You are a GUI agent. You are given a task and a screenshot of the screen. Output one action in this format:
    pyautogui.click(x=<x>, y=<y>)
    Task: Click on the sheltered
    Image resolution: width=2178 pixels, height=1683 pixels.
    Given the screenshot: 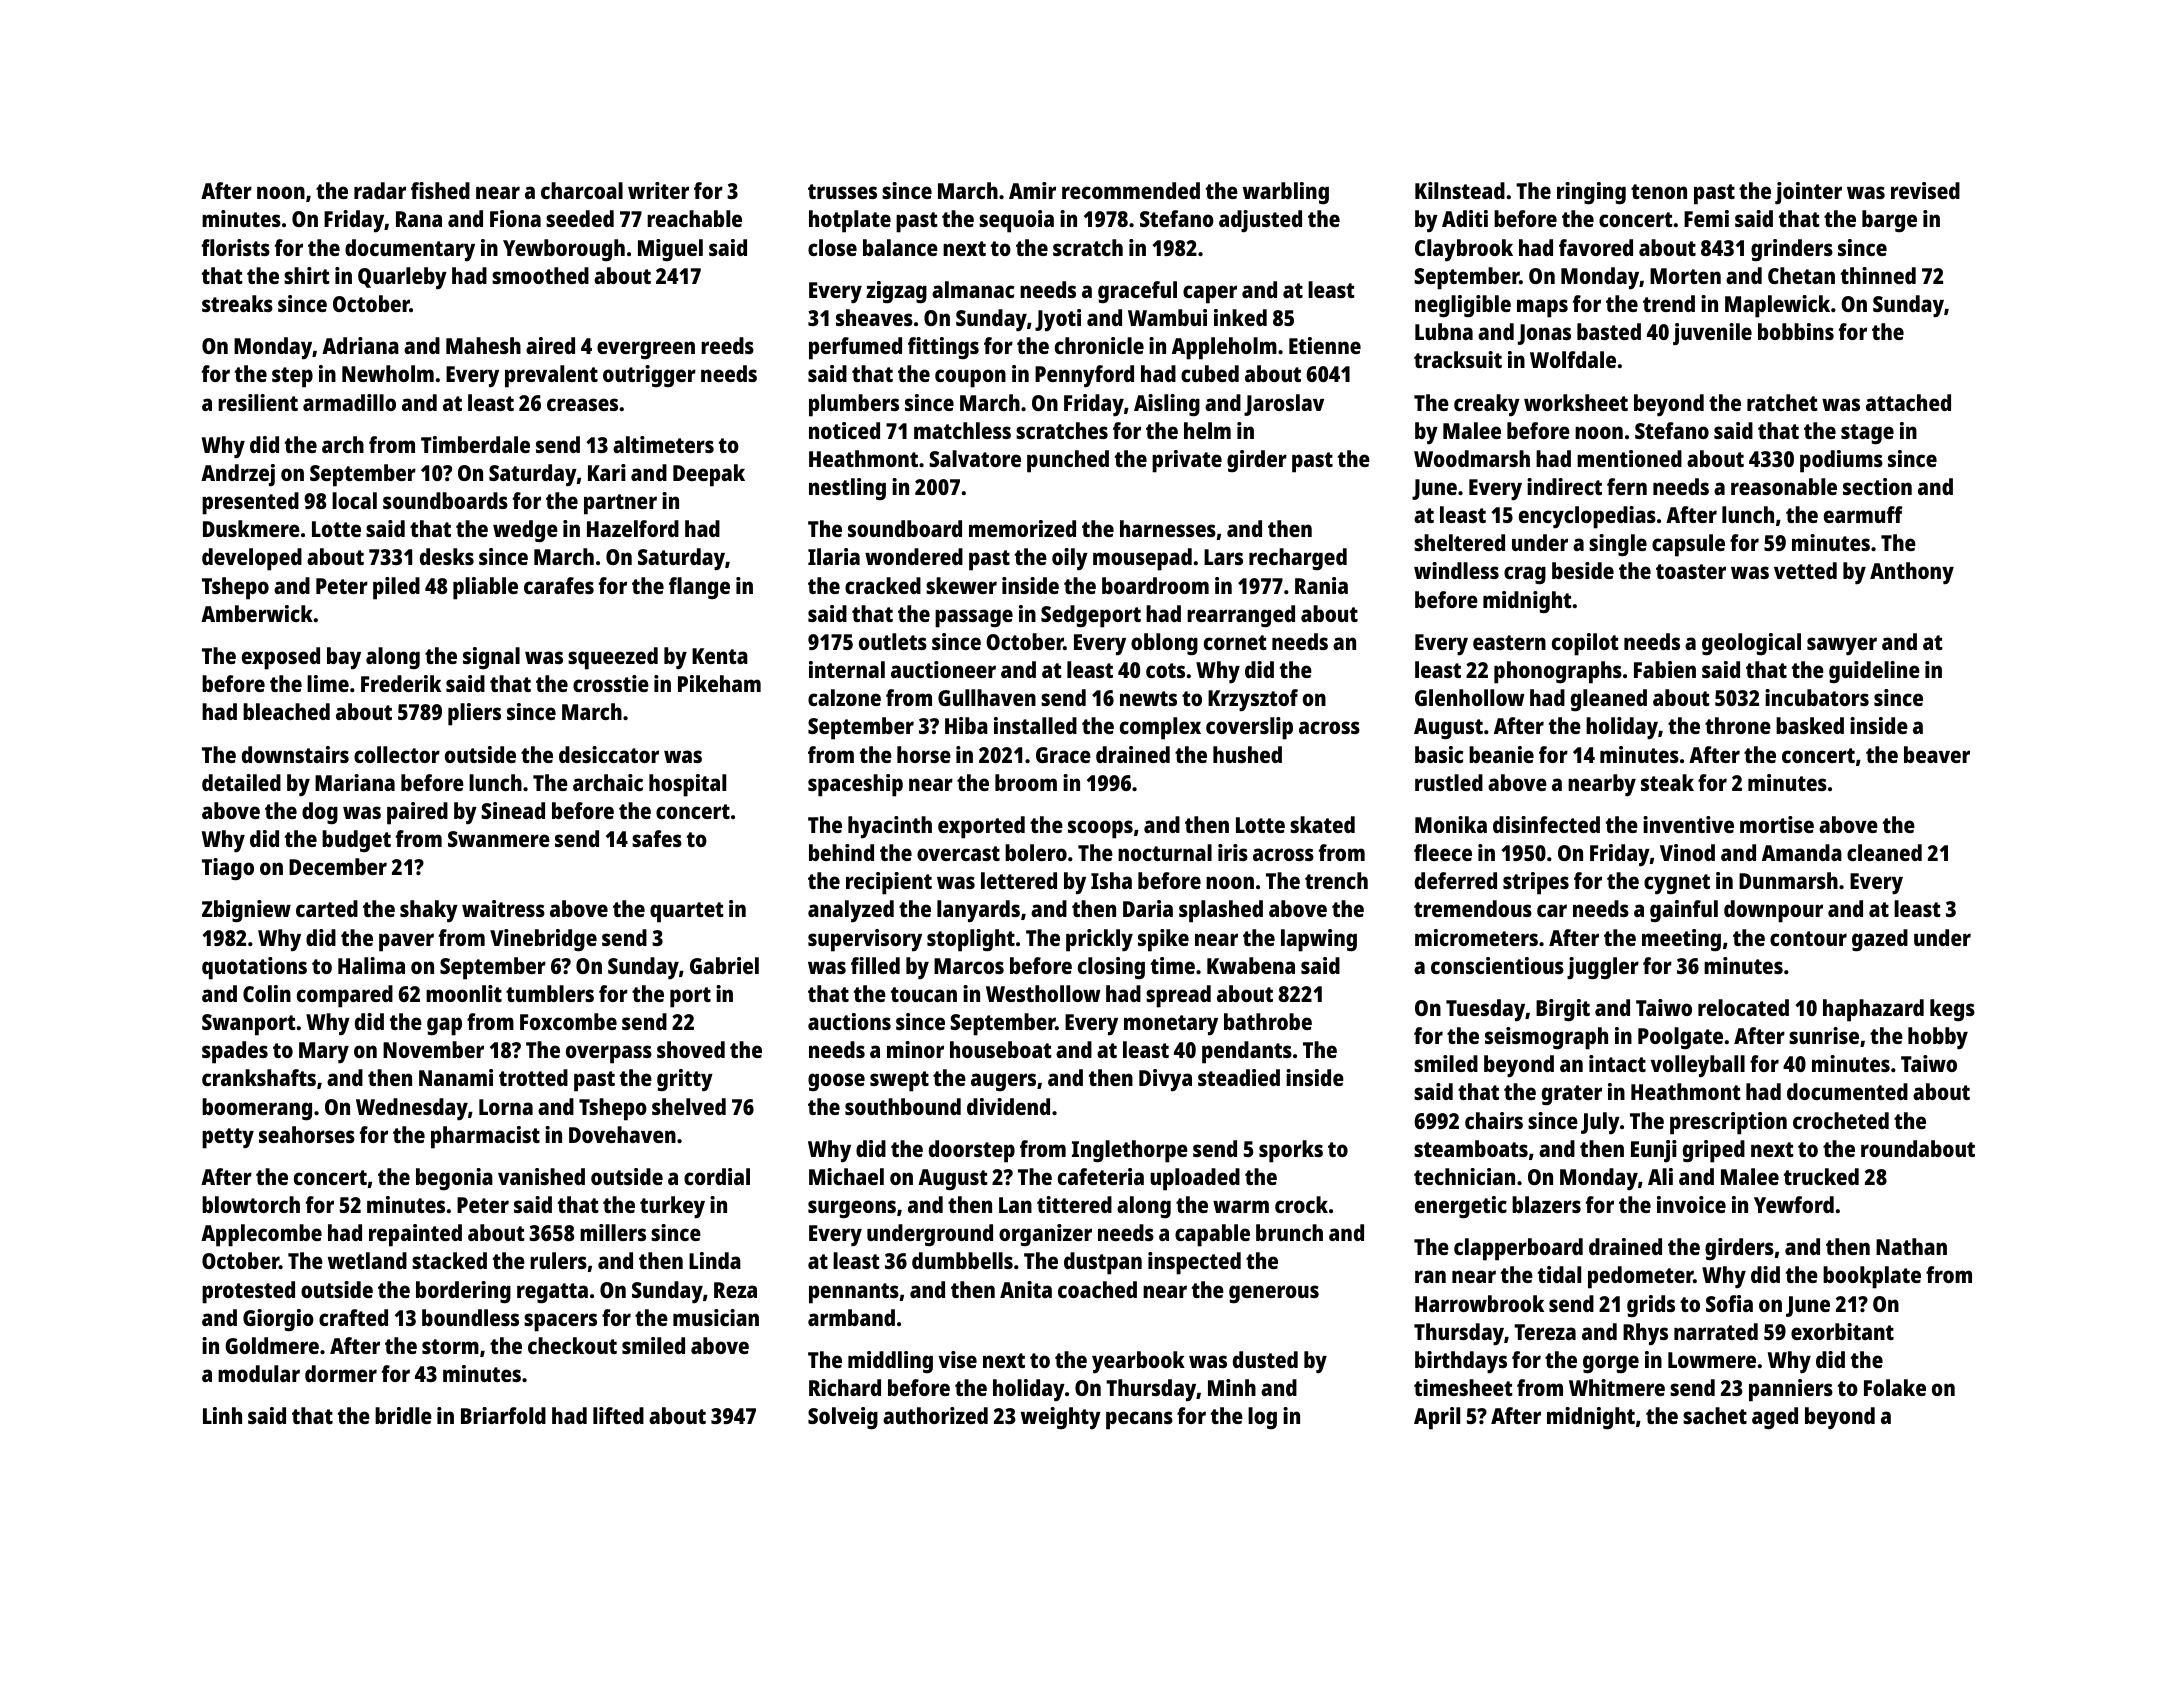 What is the action you would take?
    pyautogui.click(x=1459, y=542)
